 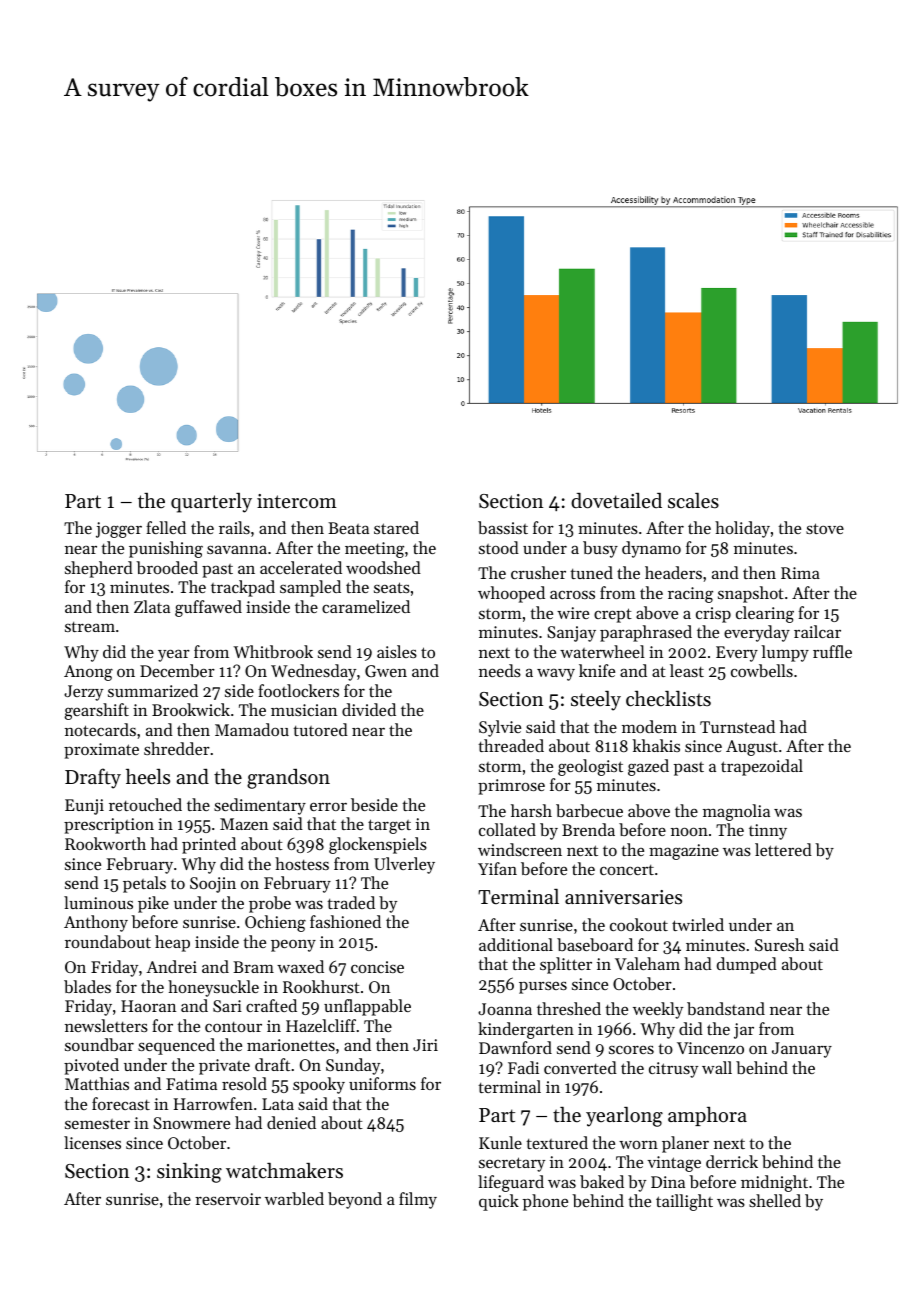 What do you see at coordinates (693, 501) in the screenshot?
I see `scales` at bounding box center [693, 501].
